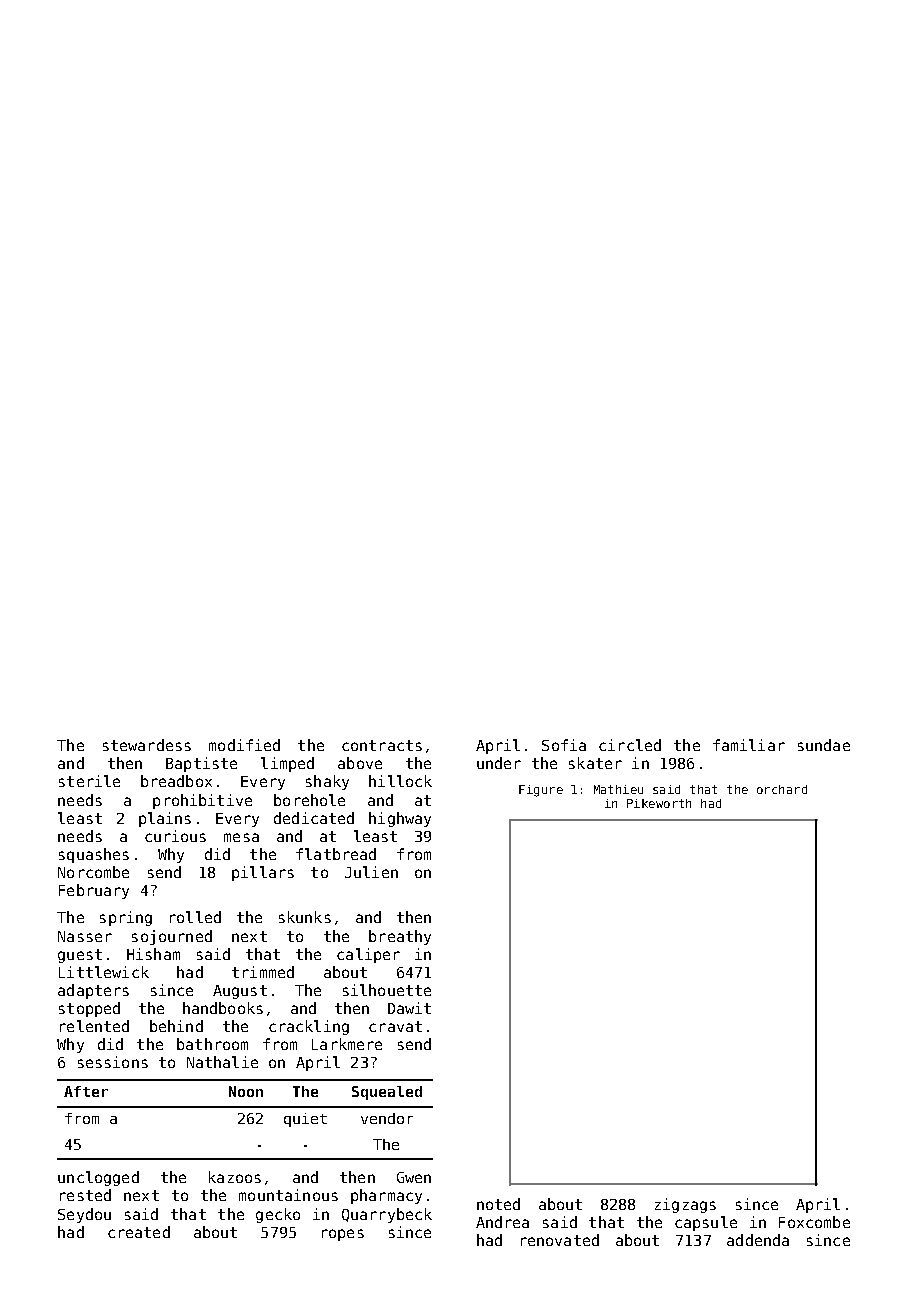 This page has width=908, height=1316. What do you see at coordinates (382, 745) in the page?
I see `contracts` at bounding box center [382, 745].
